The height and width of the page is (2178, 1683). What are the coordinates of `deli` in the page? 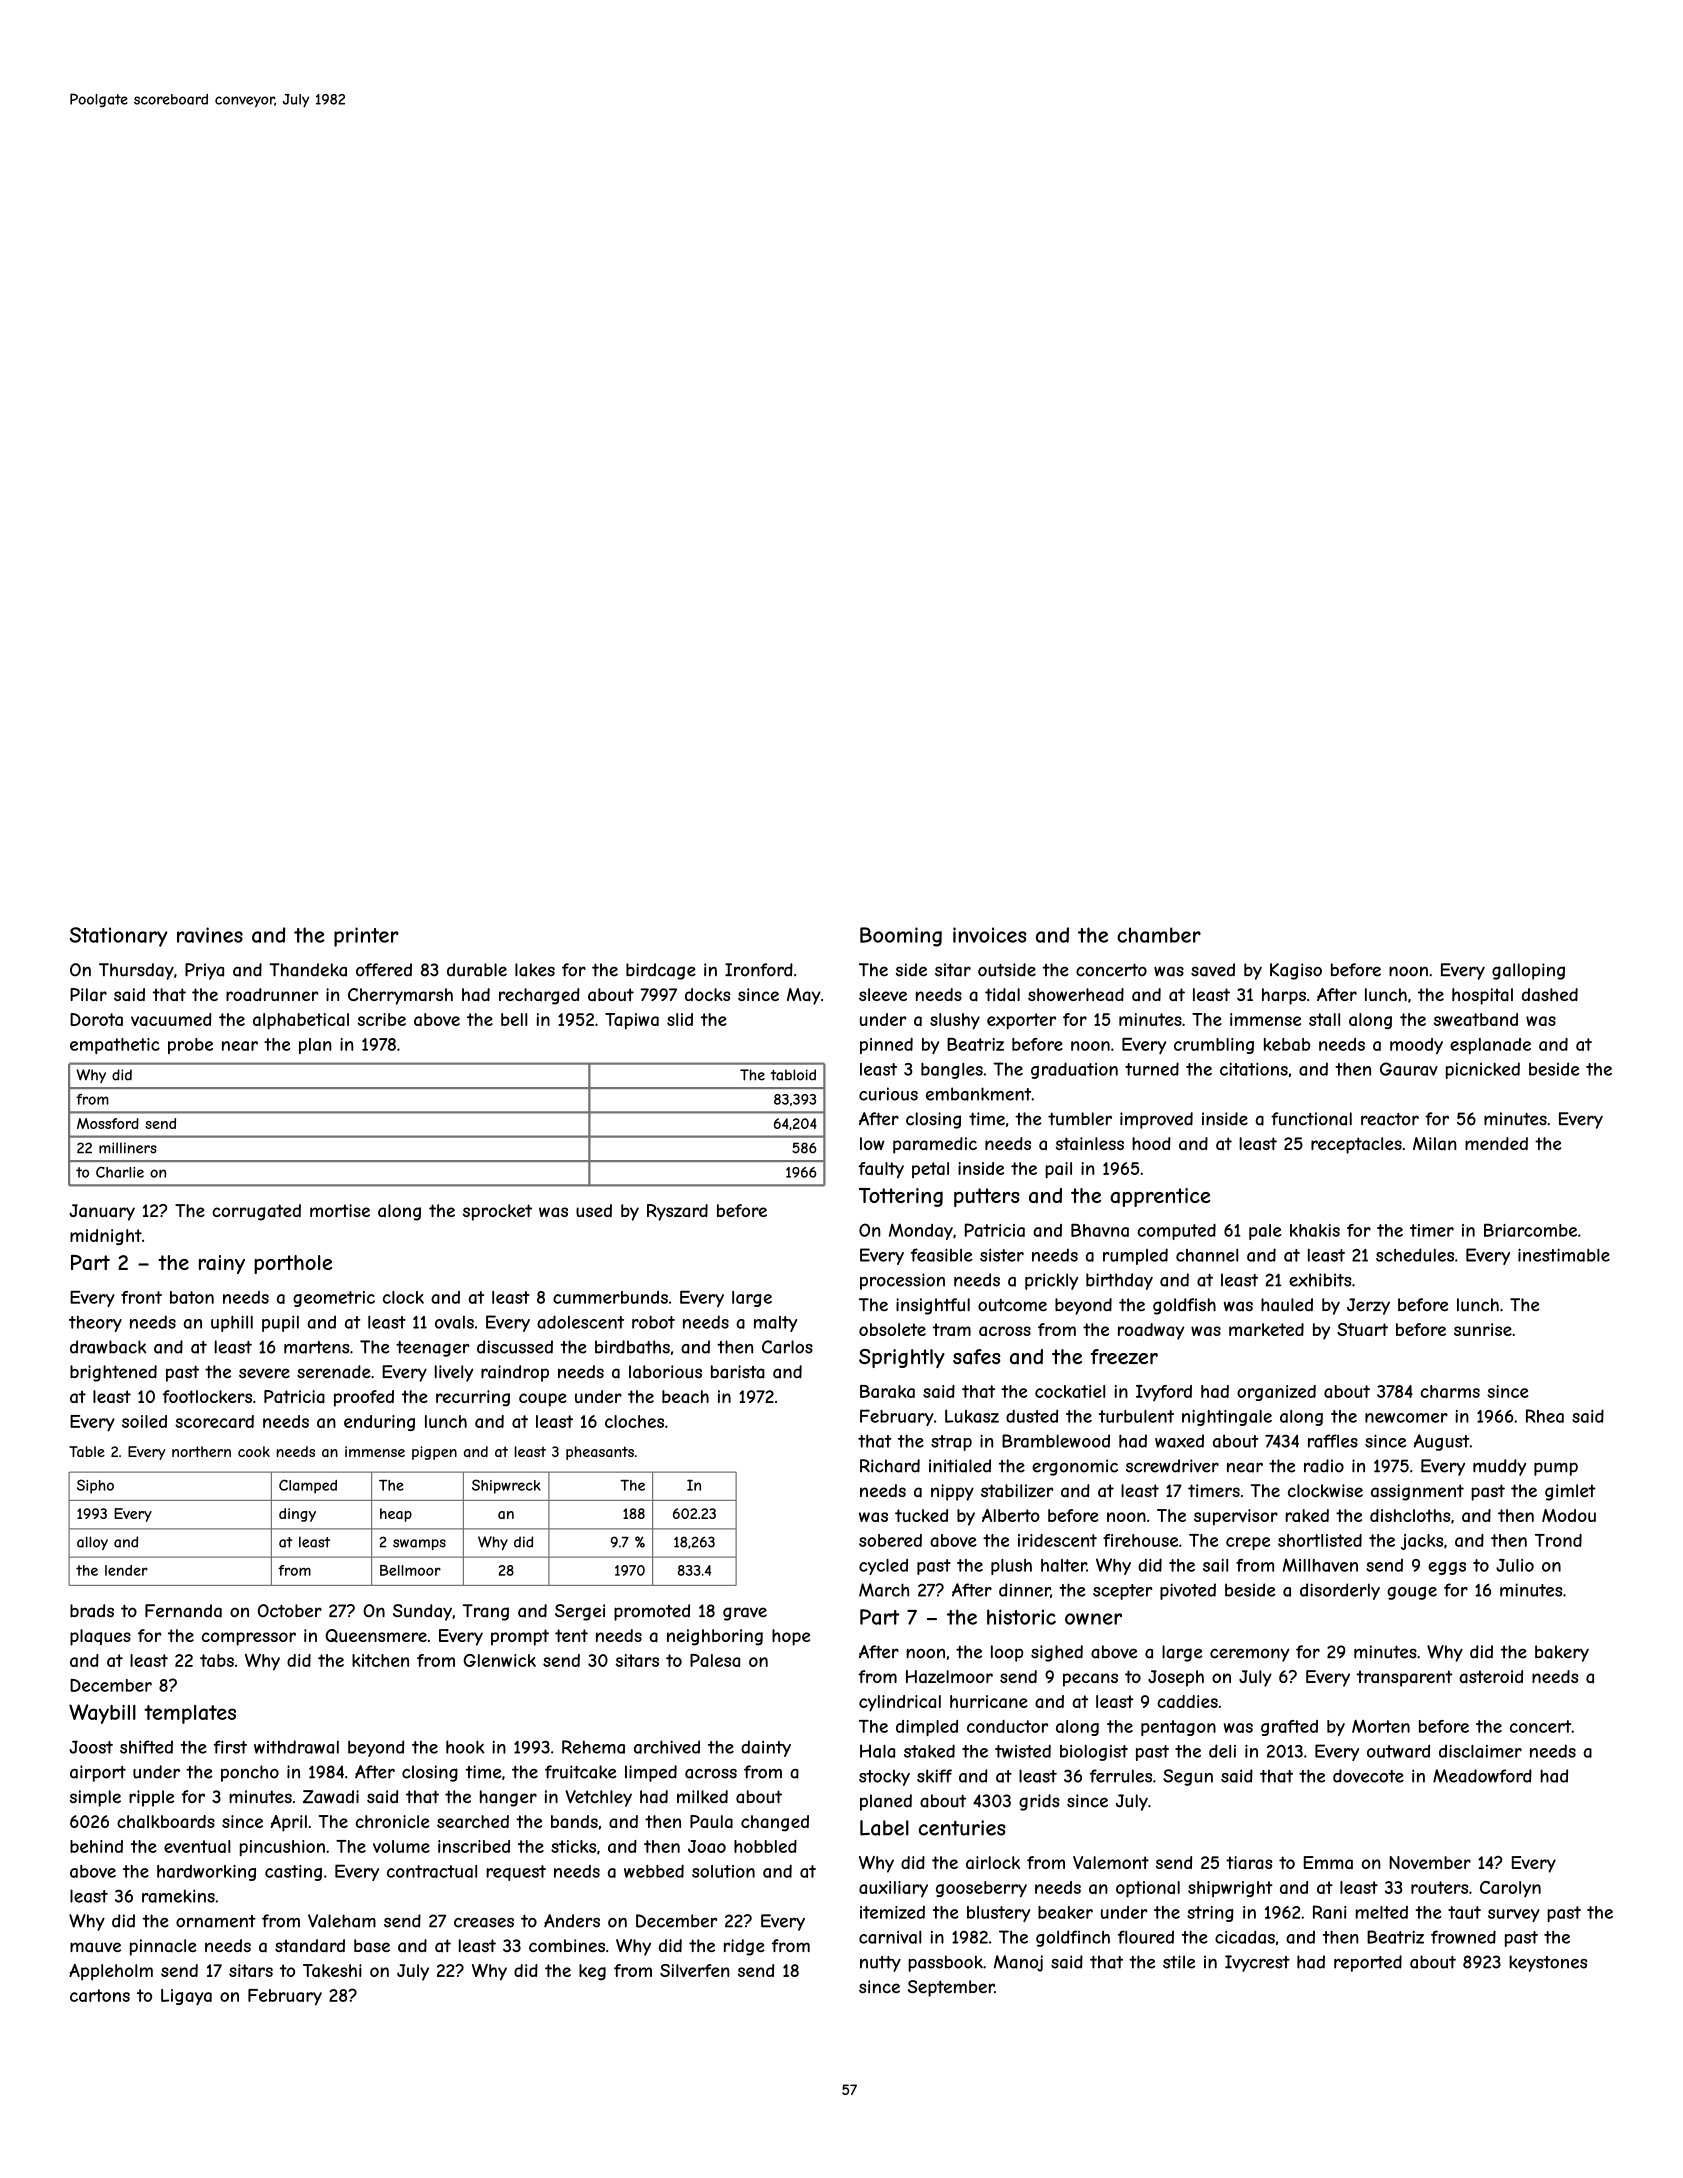 It's located at (1222, 1751).
